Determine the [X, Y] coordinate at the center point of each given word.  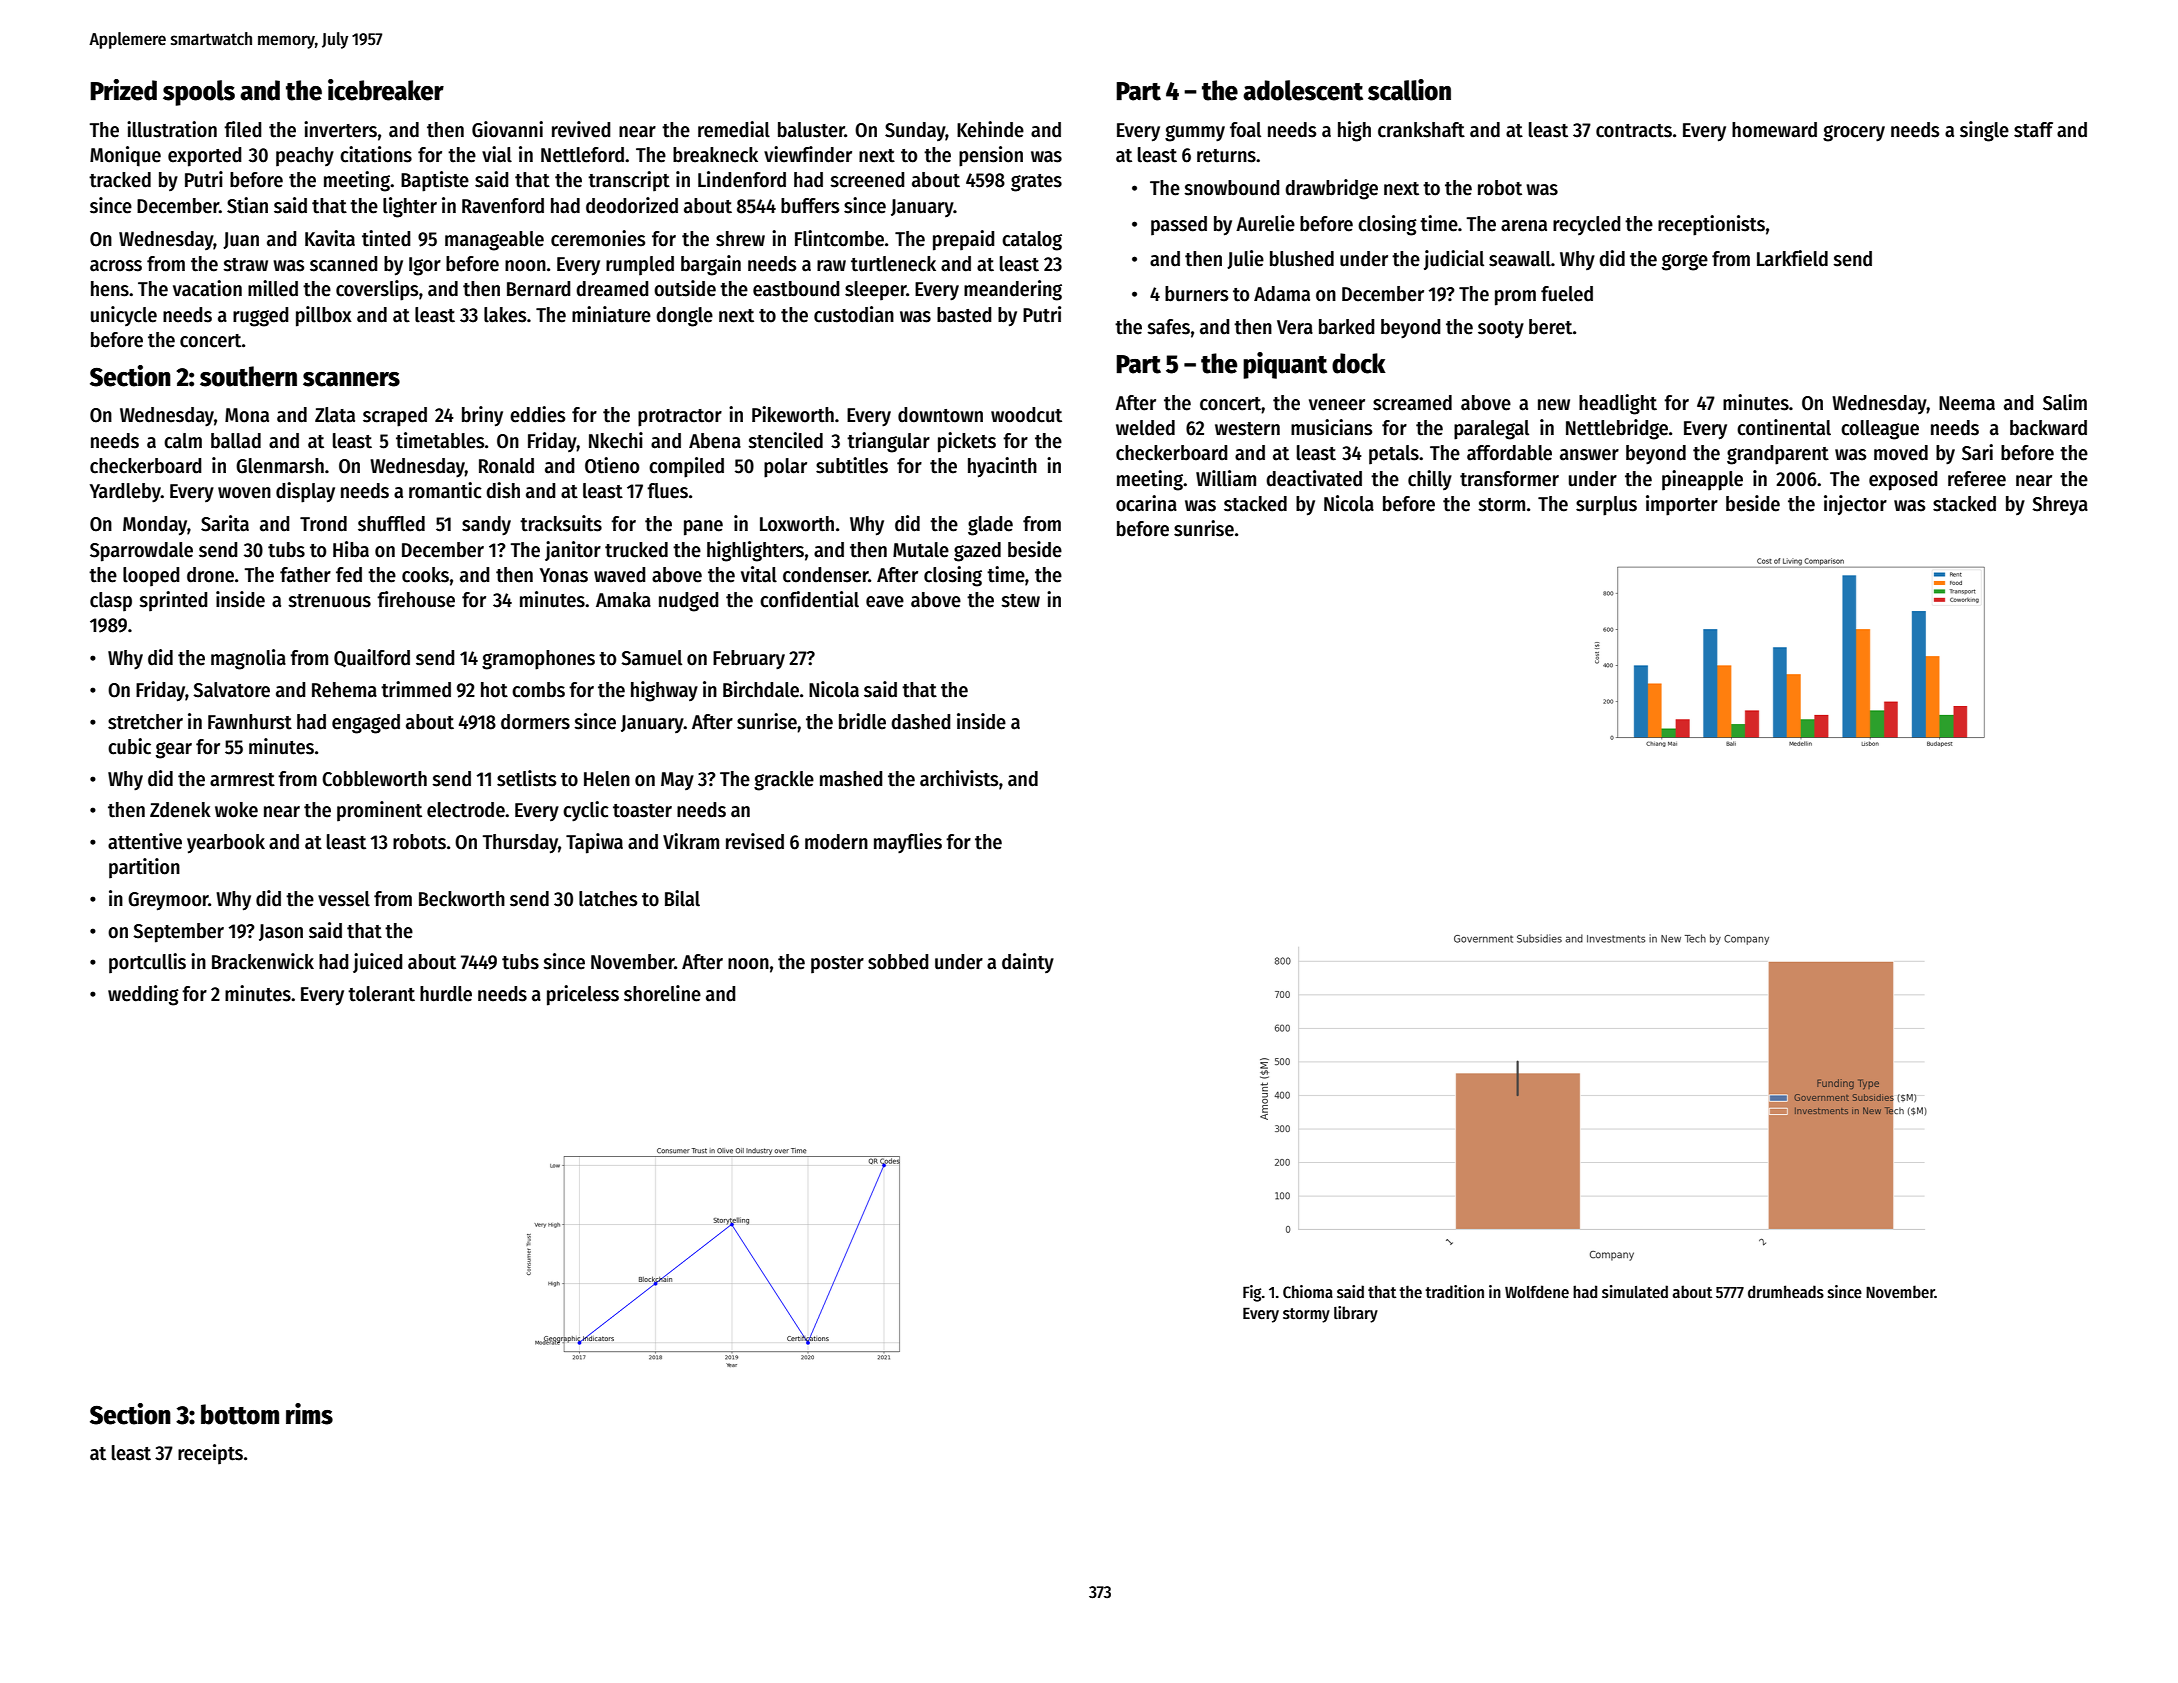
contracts [1634, 131]
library [1356, 1314]
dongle [684, 317]
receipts [210, 1454]
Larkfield [1792, 258]
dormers [535, 722]
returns [1226, 156]
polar [785, 468]
